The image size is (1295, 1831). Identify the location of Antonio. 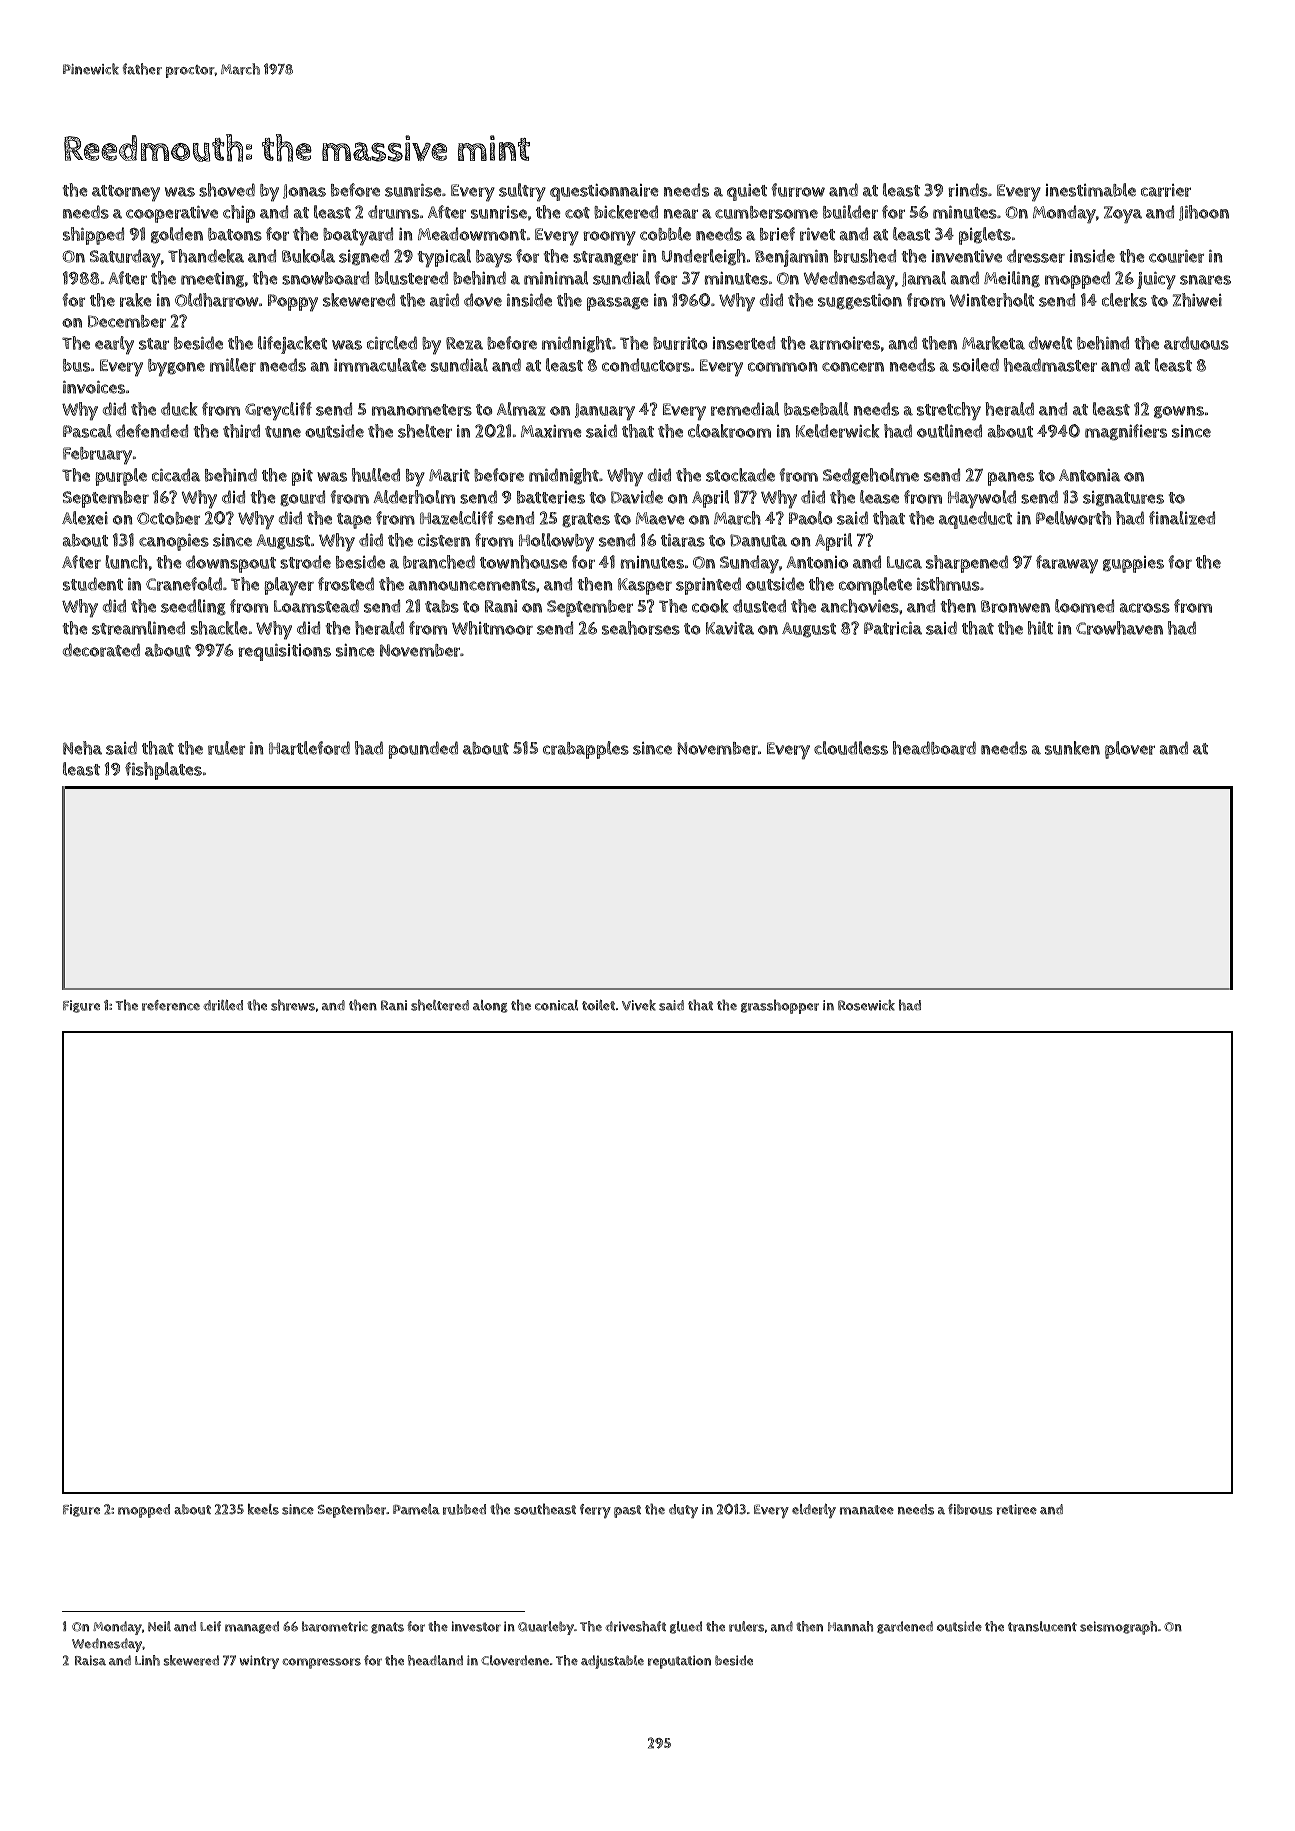
(817, 562).
